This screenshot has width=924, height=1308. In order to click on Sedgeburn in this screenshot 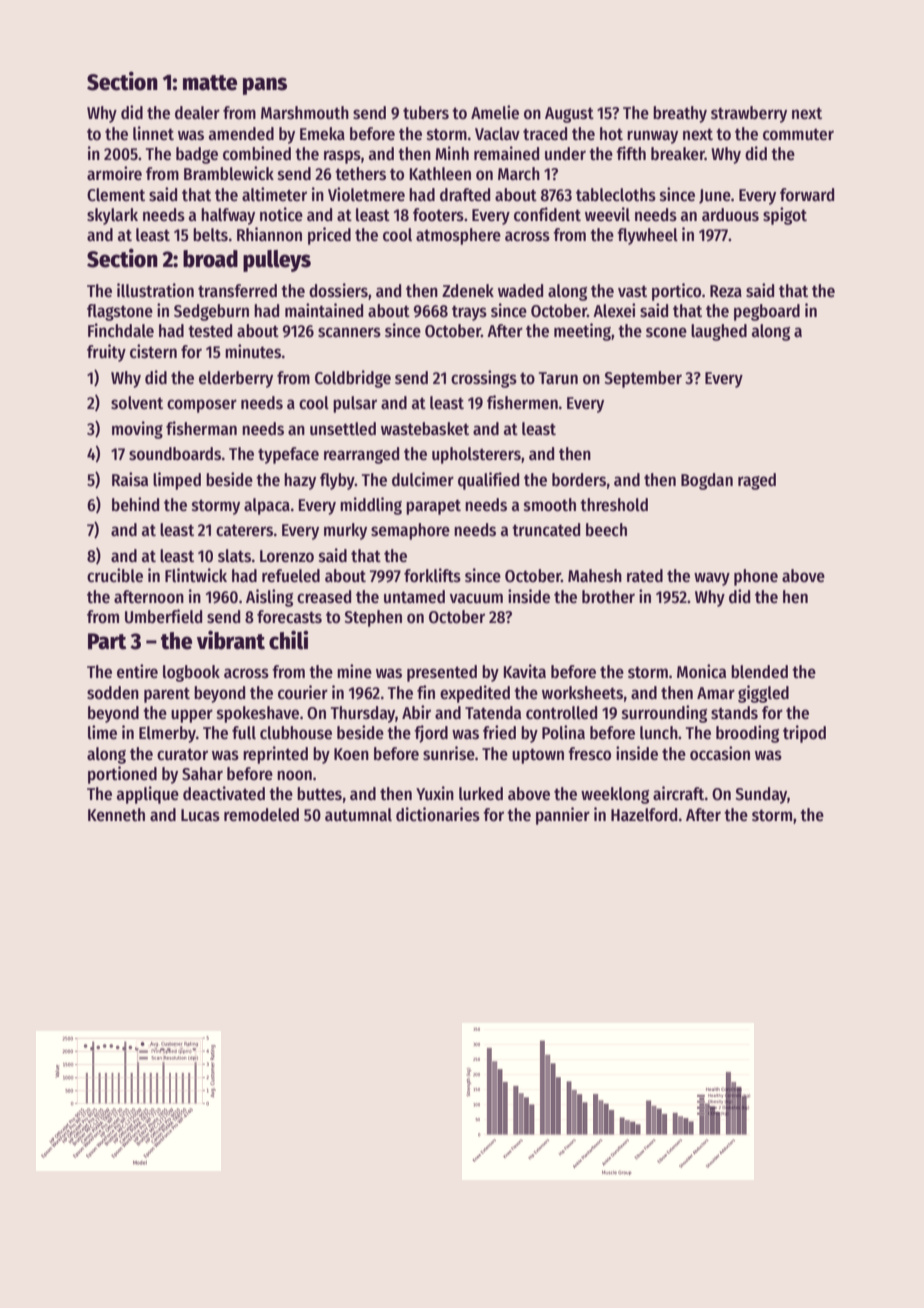, I will do `click(211, 312)`.
